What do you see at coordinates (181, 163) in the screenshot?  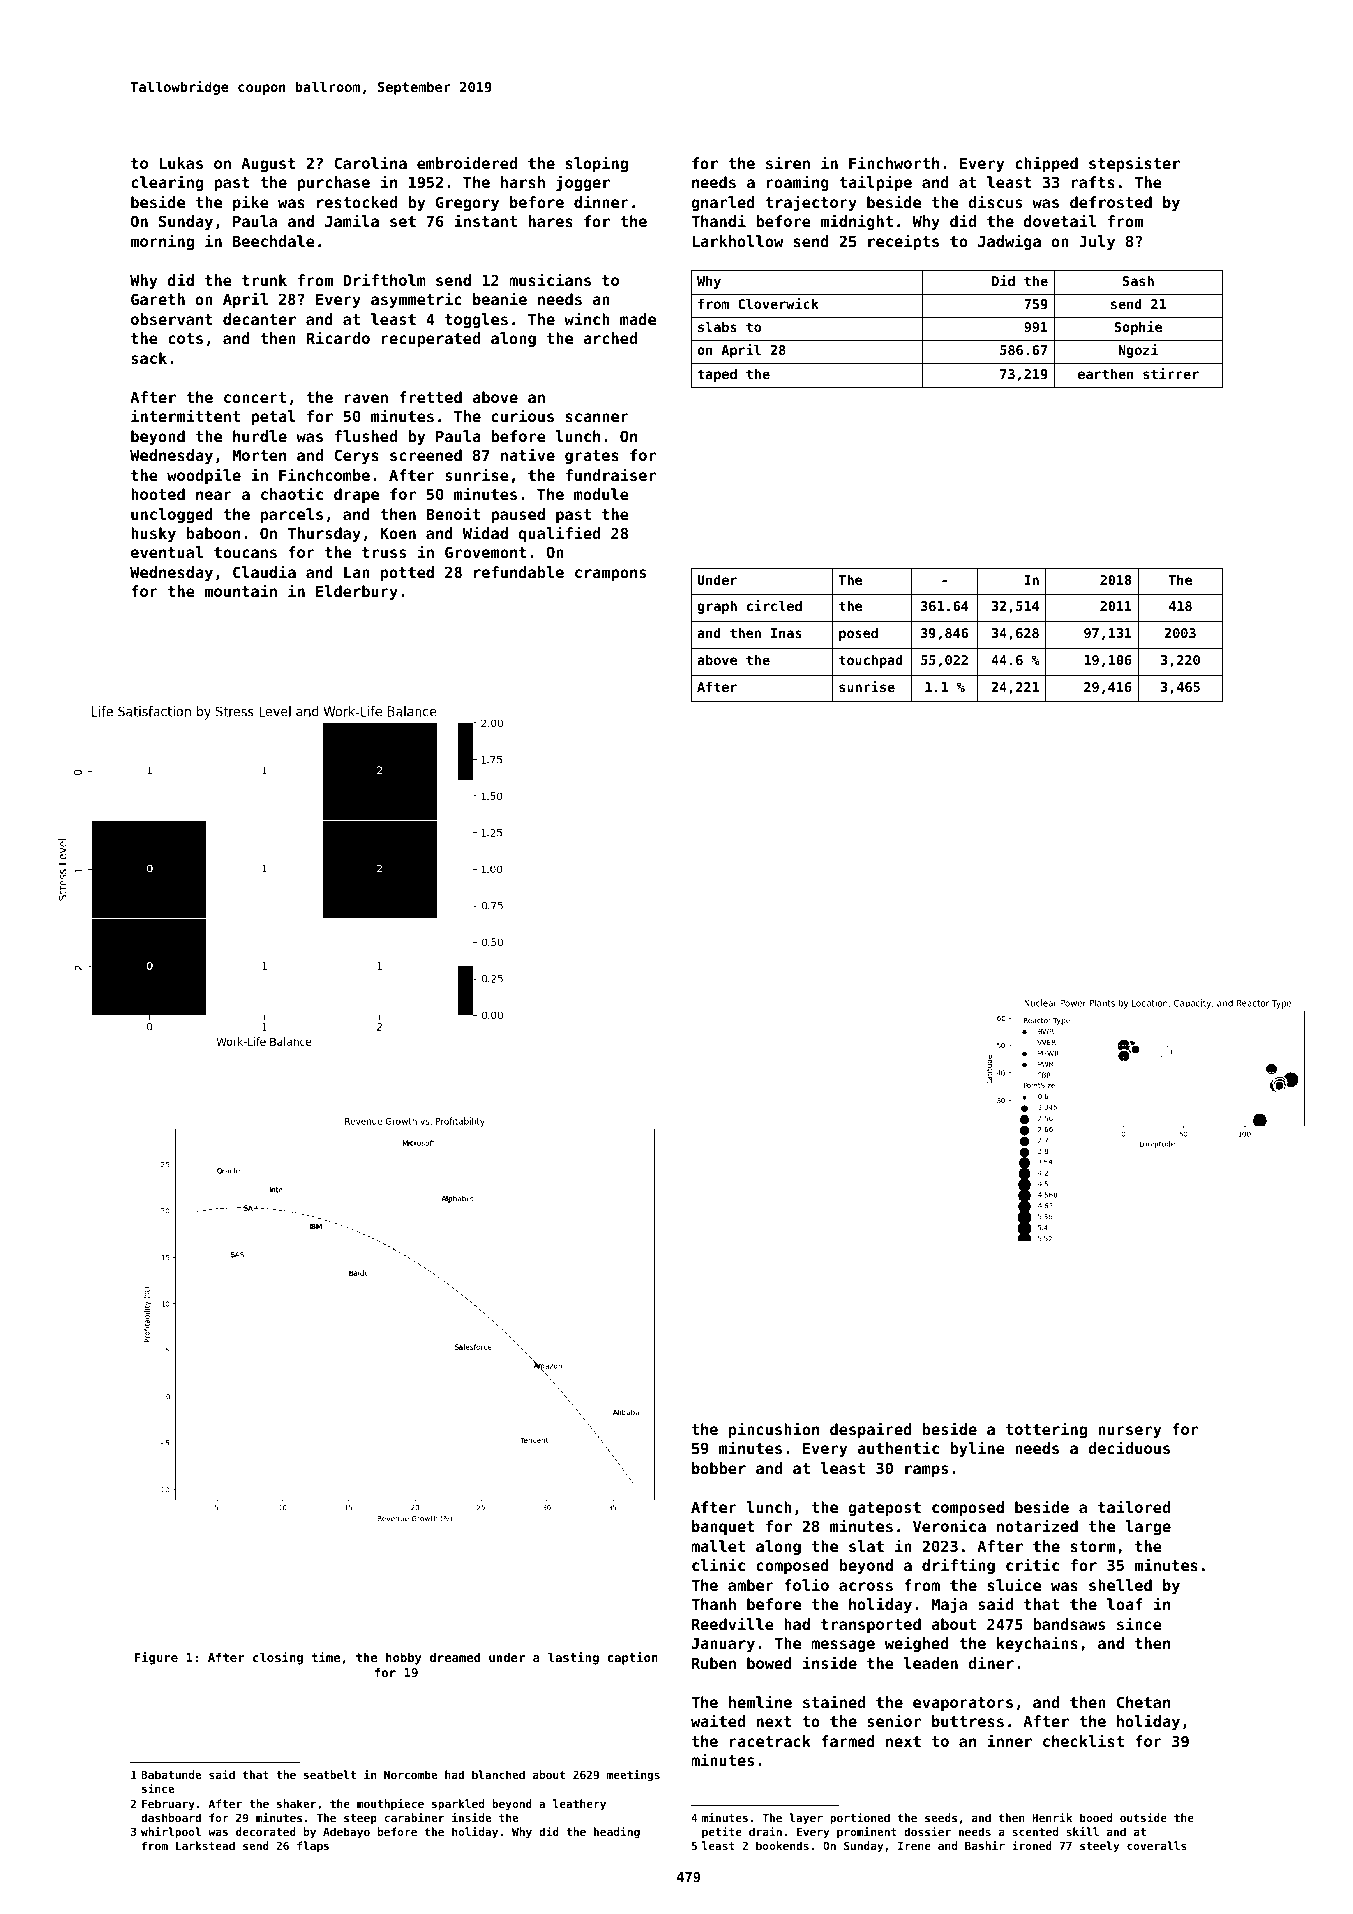 I see `Lukas` at bounding box center [181, 163].
